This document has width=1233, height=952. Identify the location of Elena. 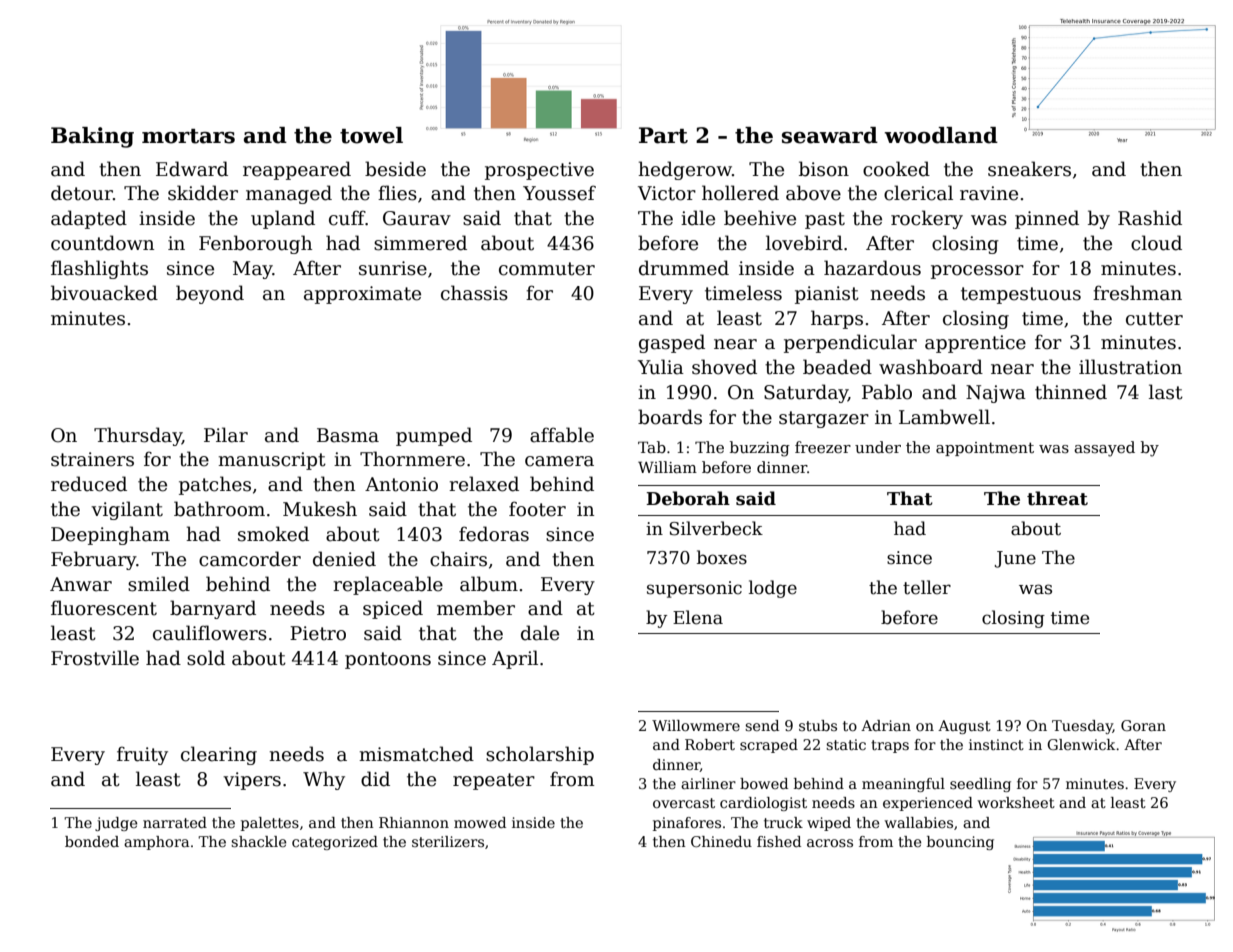
(698, 617).
